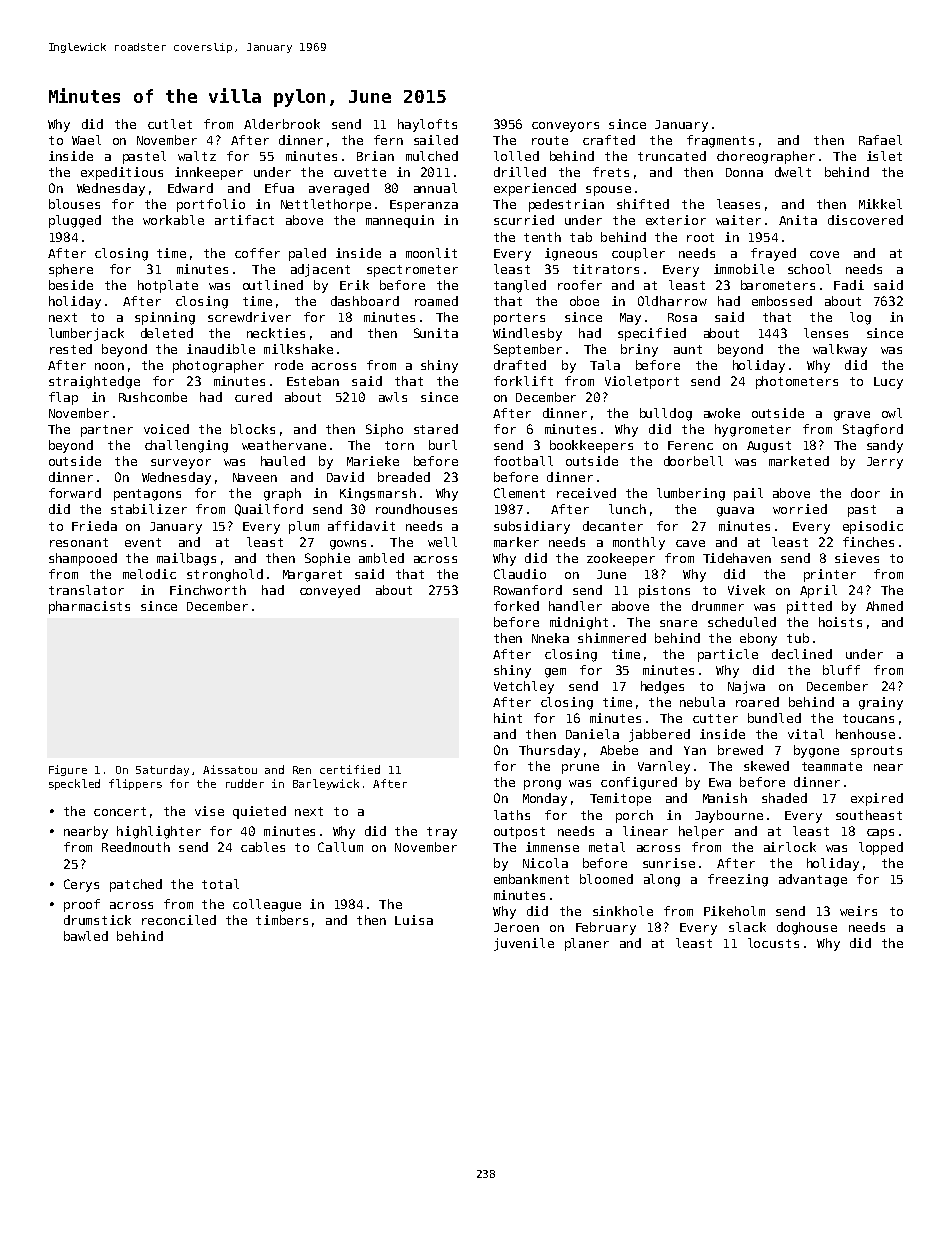 This page has width=952, height=1233. I want to click on Reedmouth, so click(136, 847).
